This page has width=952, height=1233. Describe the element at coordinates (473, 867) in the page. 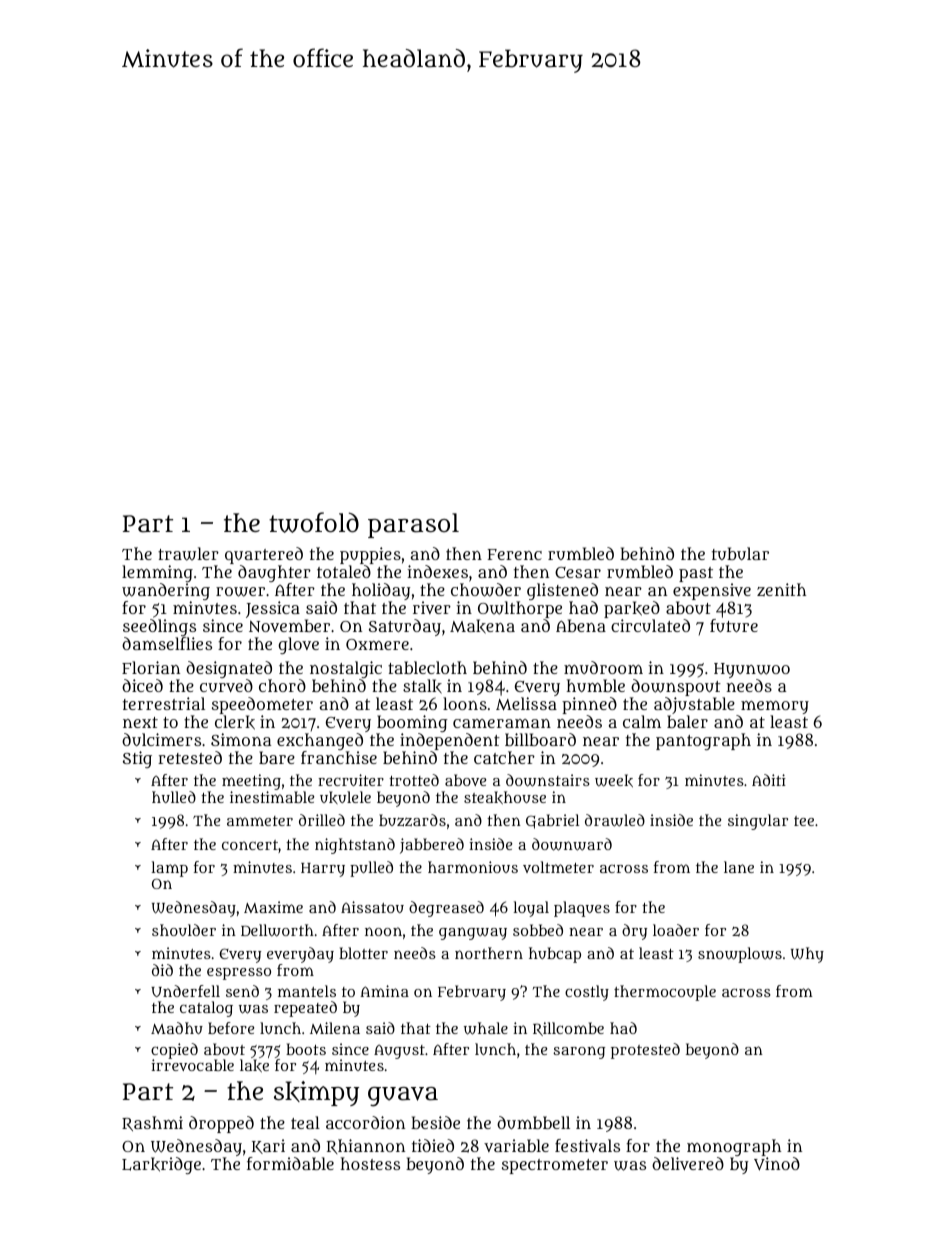

I see `harmonious` at that location.
